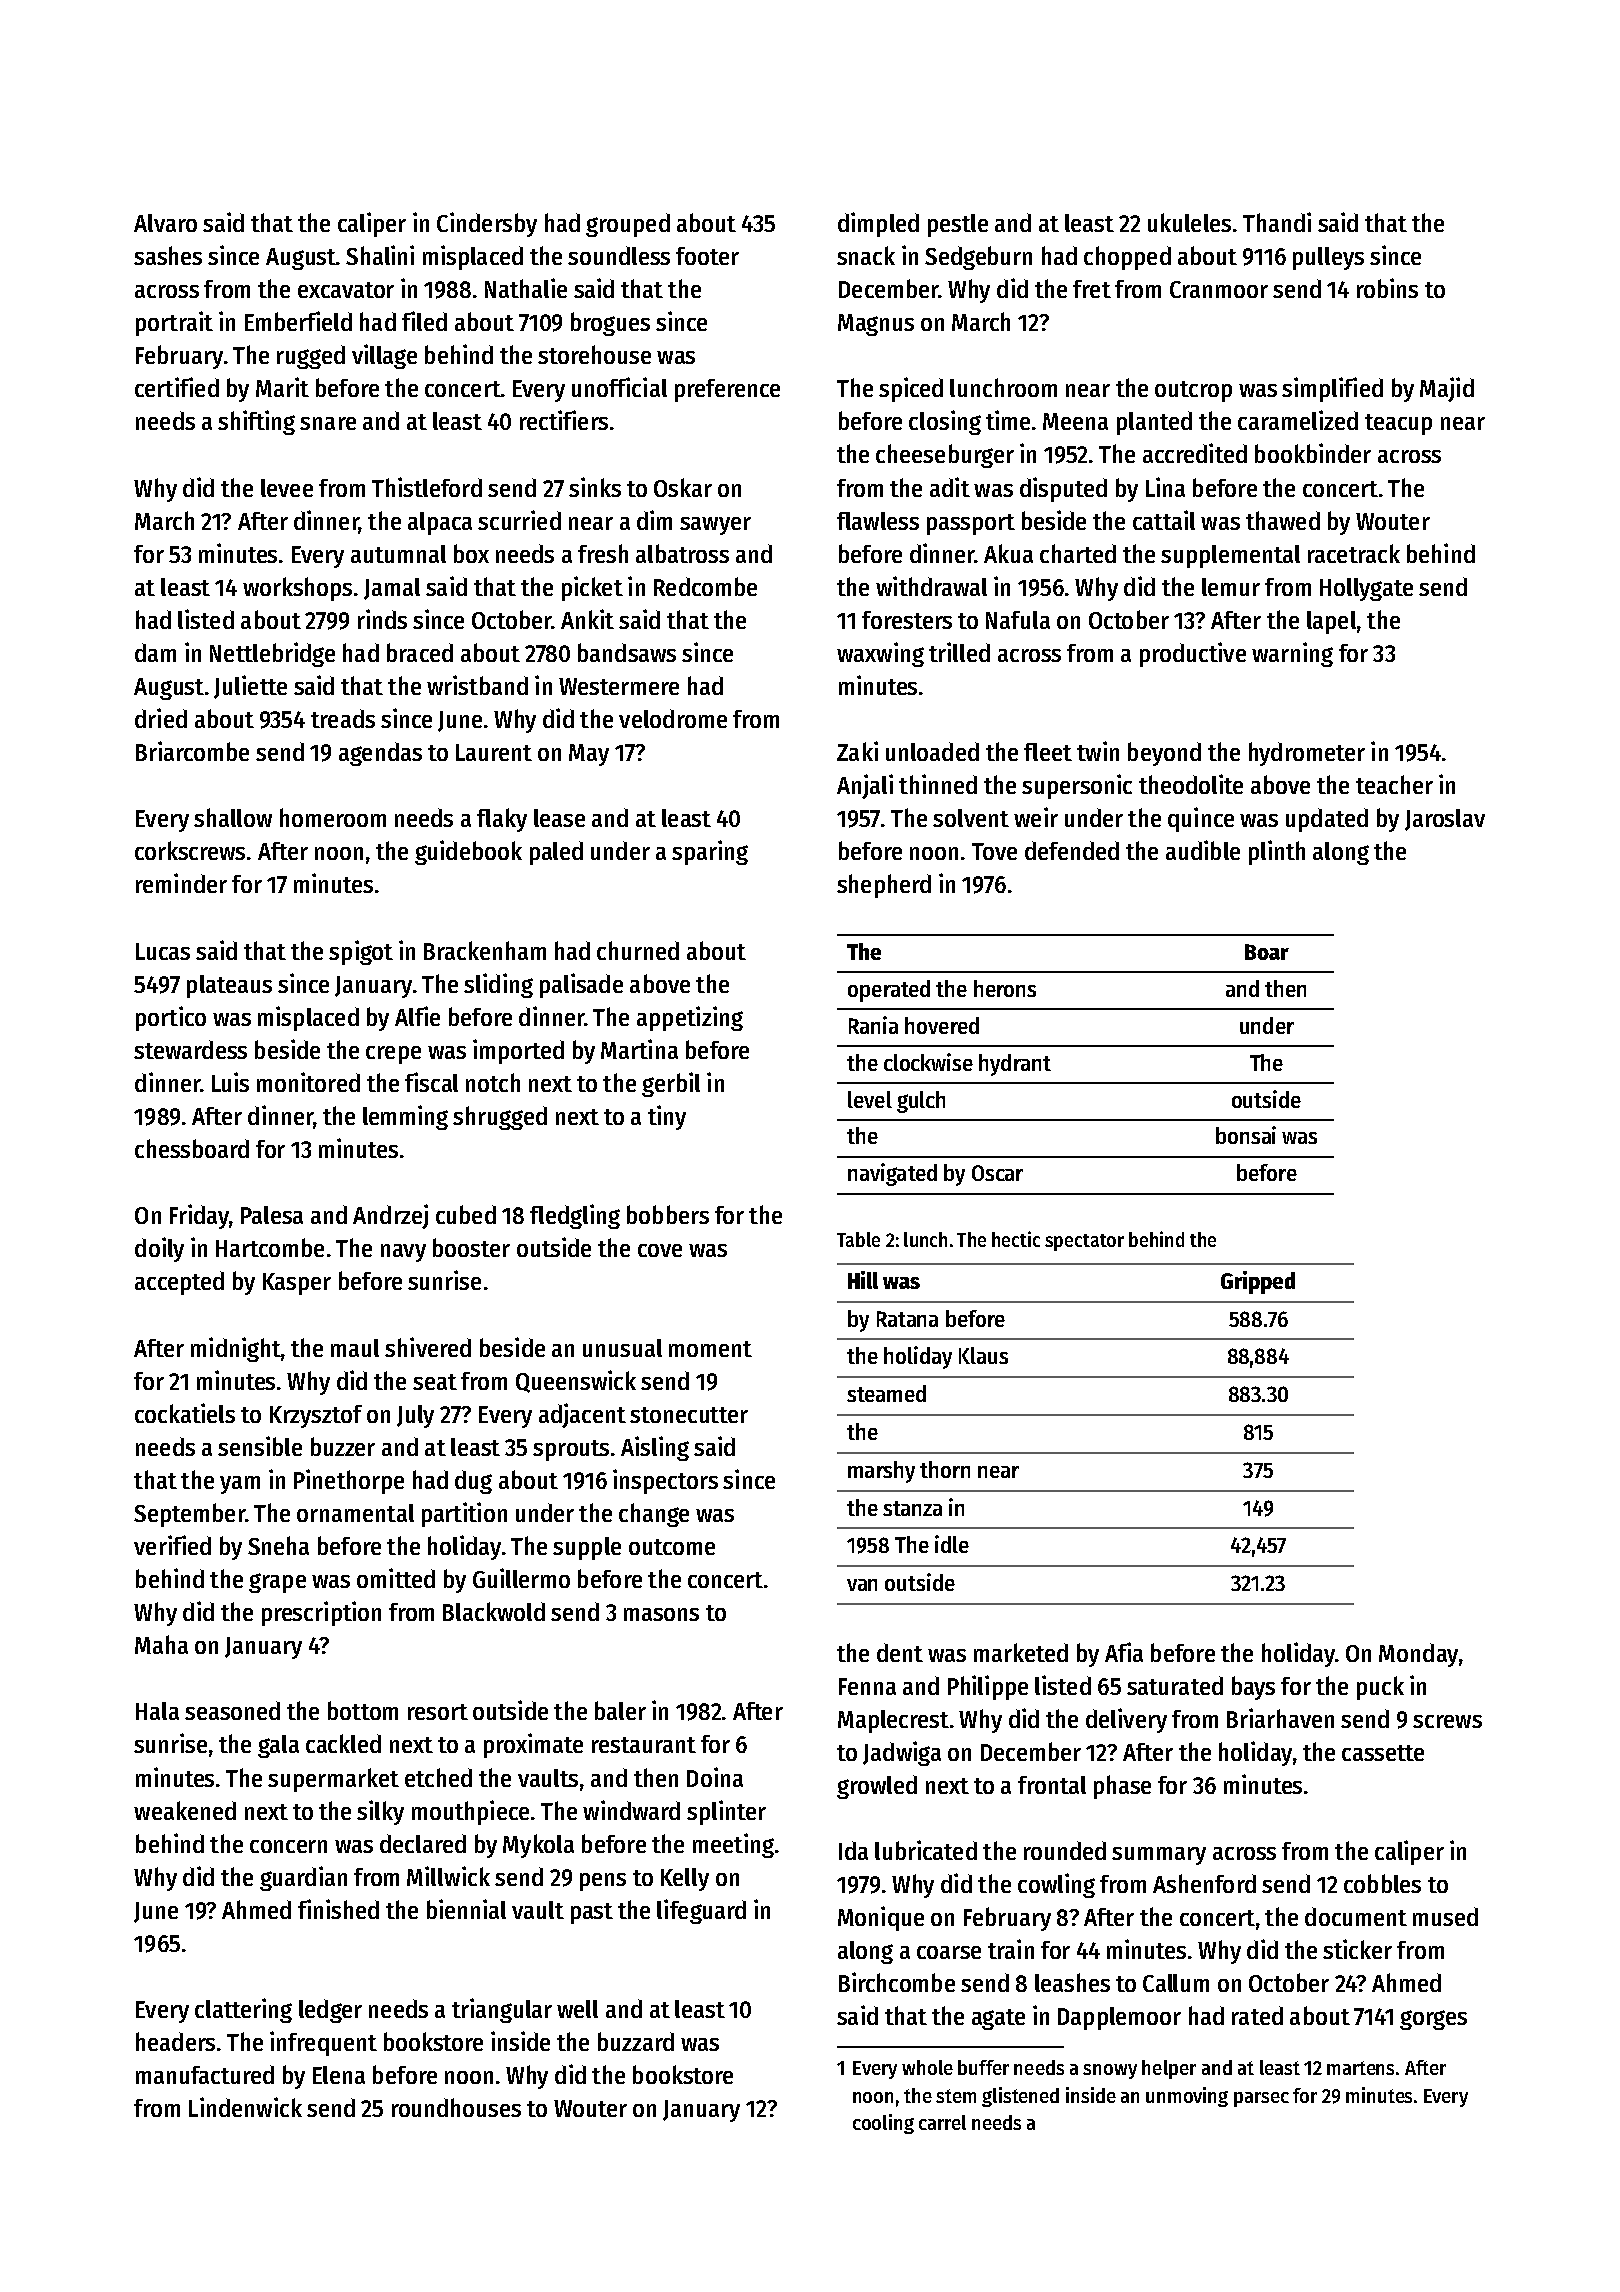  Describe the element at coordinates (298, 321) in the document. I see `Emberfield` at that location.
